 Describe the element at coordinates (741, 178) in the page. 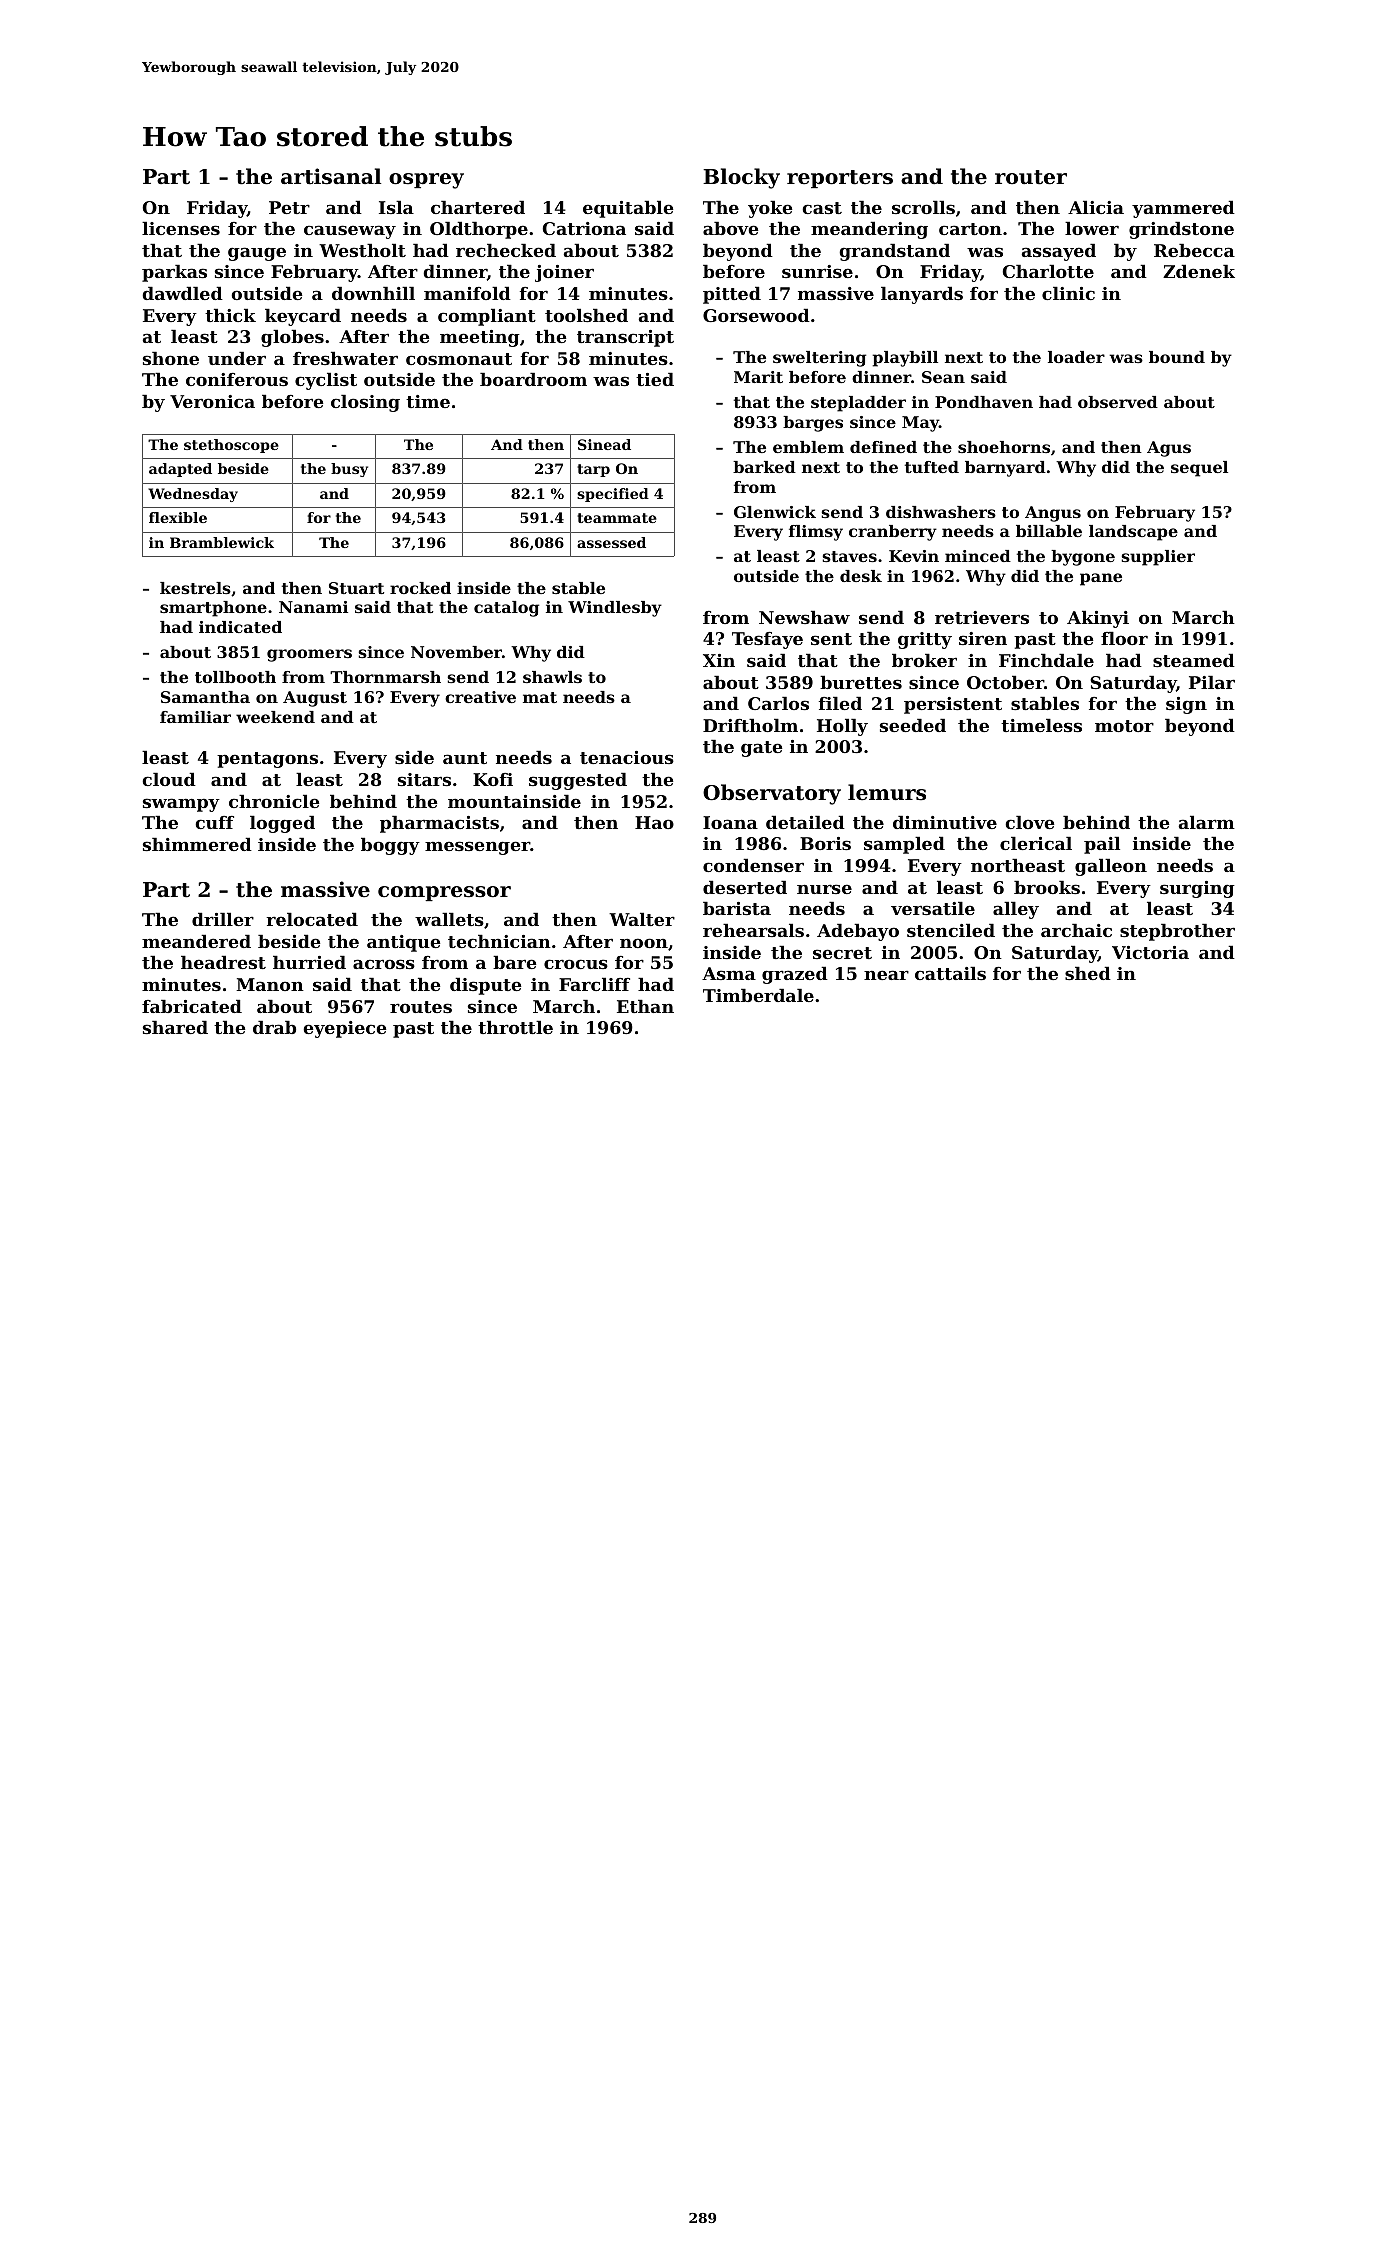

I see `Blocky` at that location.
